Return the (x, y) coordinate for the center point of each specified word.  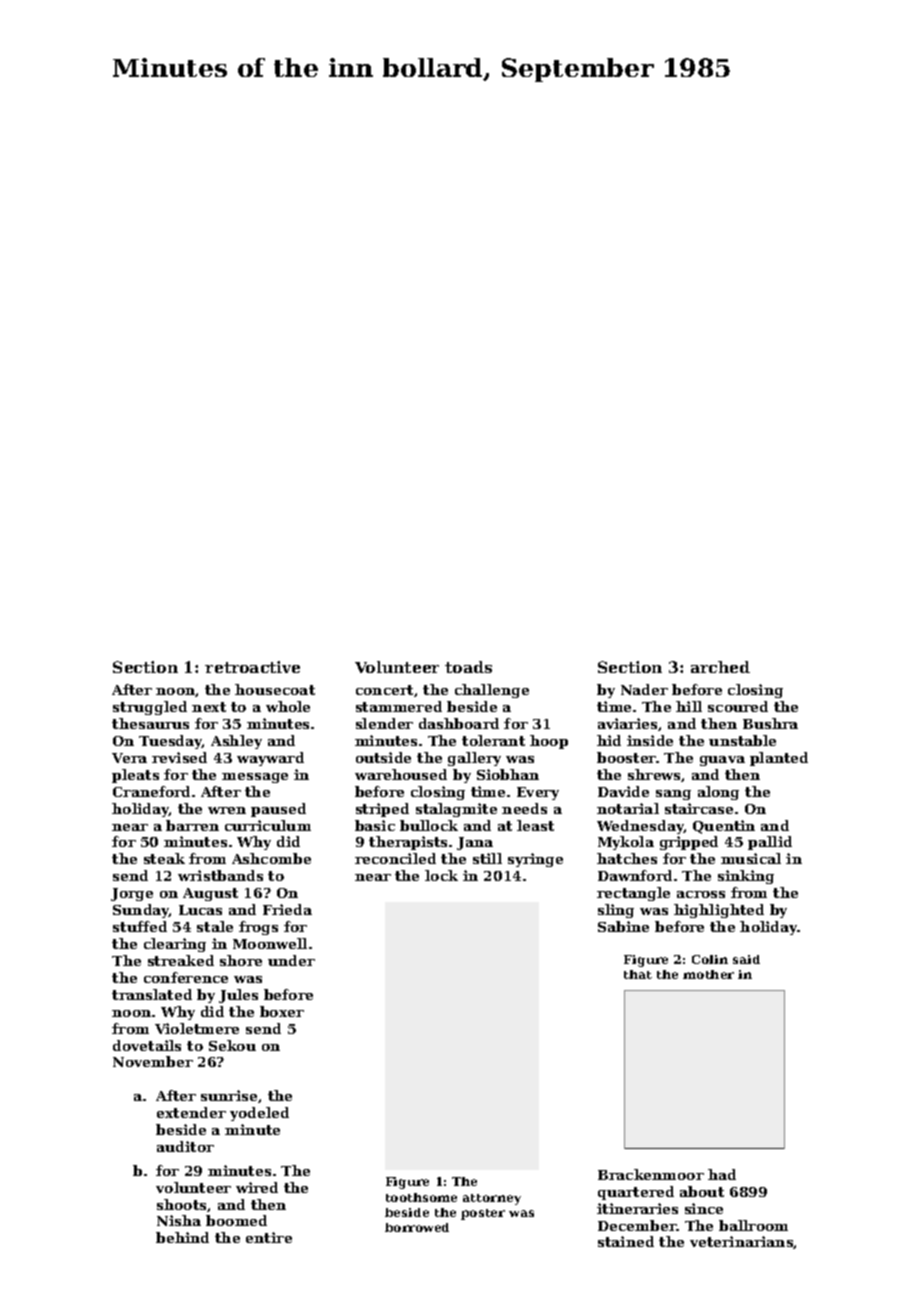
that (638, 974)
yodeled (259, 1114)
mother (708, 974)
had (722, 1174)
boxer (282, 1011)
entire (269, 1237)
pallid (770, 843)
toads (468, 667)
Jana (475, 843)
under (291, 960)
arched (720, 667)
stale (215, 926)
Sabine (623, 926)
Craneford (151, 791)
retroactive (252, 667)
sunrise (229, 1095)
